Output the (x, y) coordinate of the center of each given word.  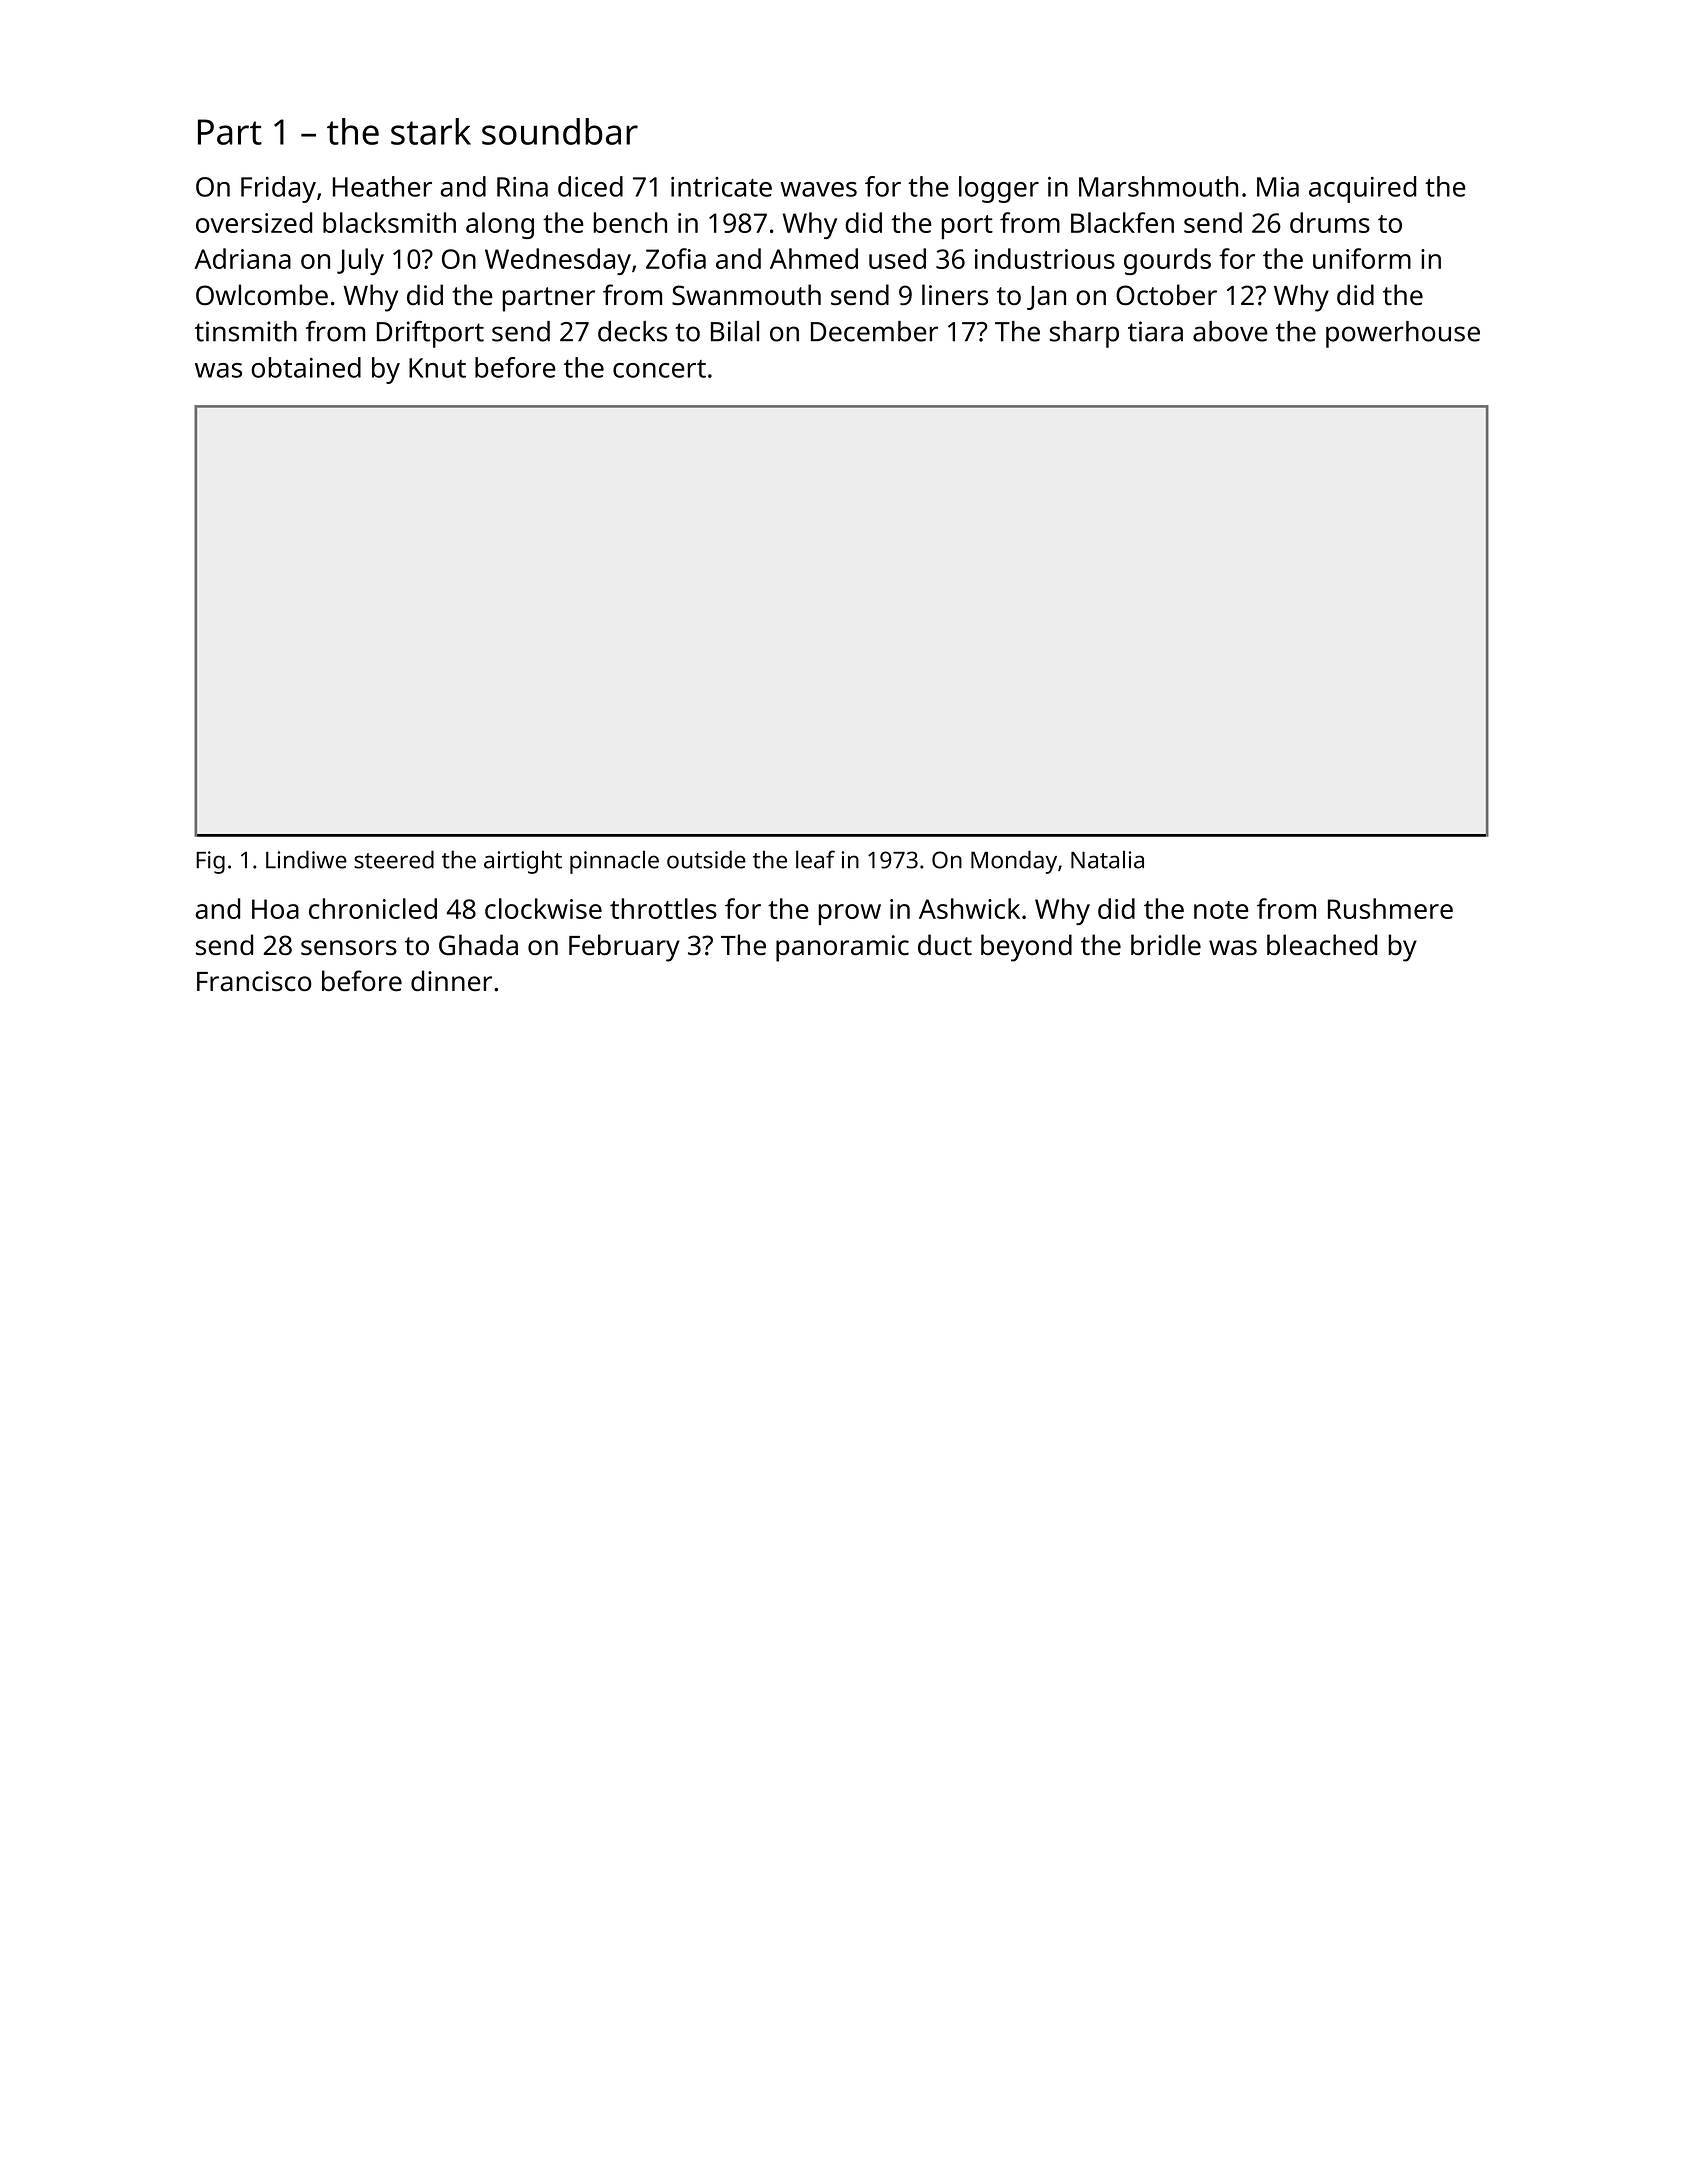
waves (818, 189)
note (1221, 910)
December (874, 331)
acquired (1362, 189)
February (624, 948)
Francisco (254, 981)
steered (394, 859)
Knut (437, 368)
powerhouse (1403, 334)
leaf (815, 859)
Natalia (1107, 859)
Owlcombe (262, 295)
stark (431, 131)
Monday (1014, 862)
